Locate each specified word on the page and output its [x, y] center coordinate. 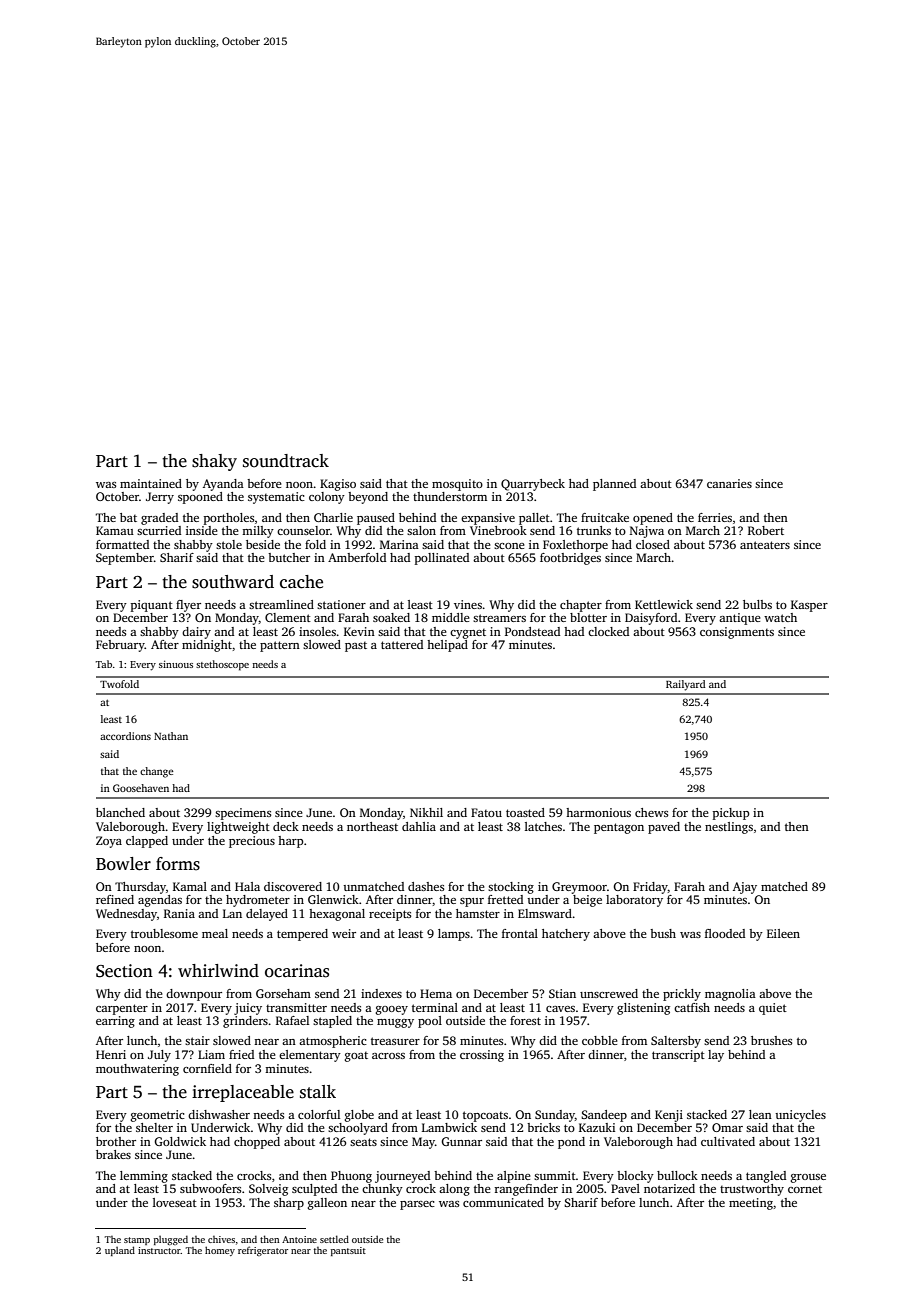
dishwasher [219, 1114]
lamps [454, 935]
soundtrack [286, 461]
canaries [729, 483]
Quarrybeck [533, 485]
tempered [302, 935]
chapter [581, 606]
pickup [731, 814]
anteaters [765, 545]
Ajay [745, 888]
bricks [543, 1127]
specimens [243, 814]
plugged [171, 1240]
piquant [152, 606]
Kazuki [597, 1127]
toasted [525, 812]
